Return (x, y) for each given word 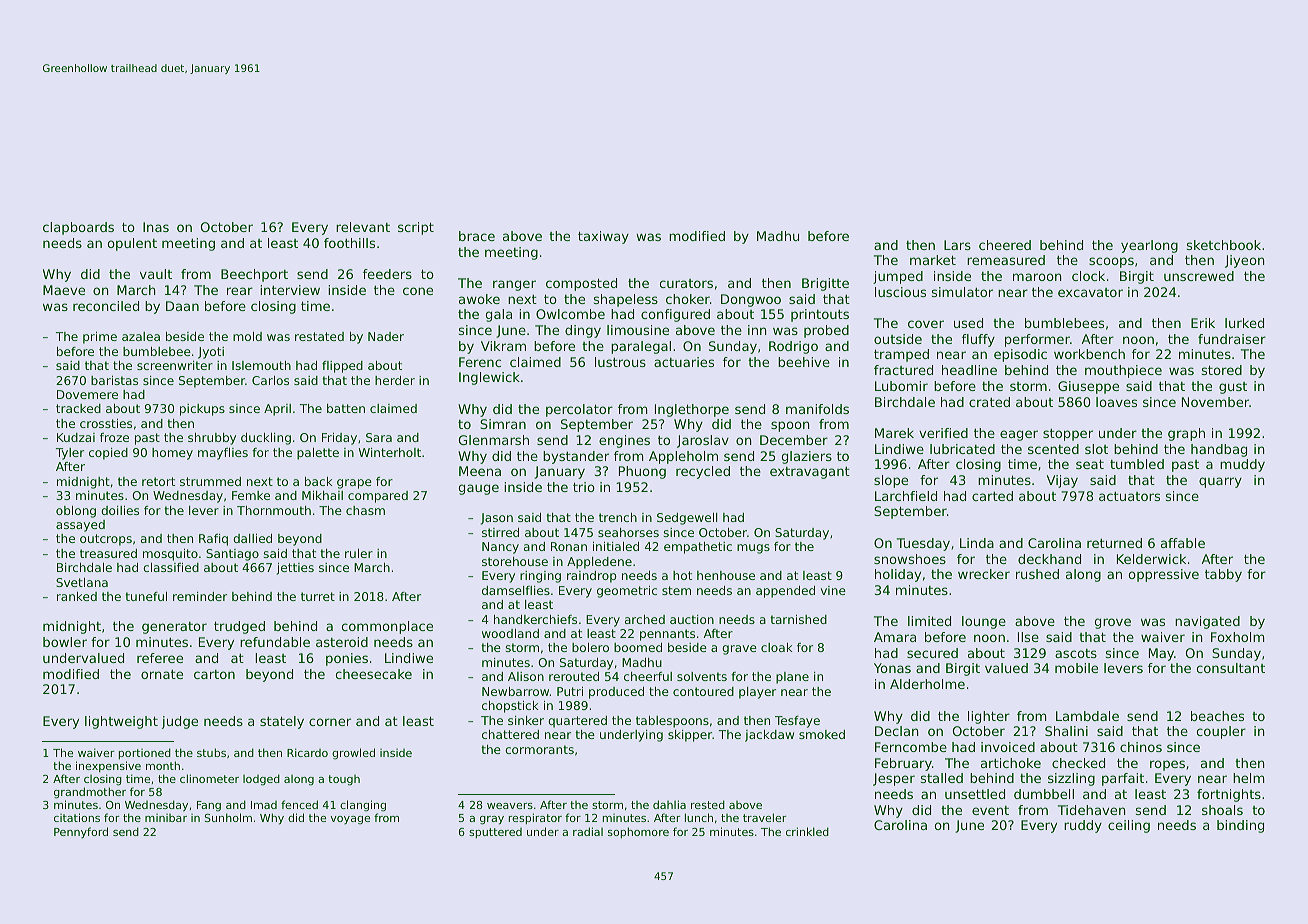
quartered (577, 722)
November (1215, 402)
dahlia (669, 804)
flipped (342, 367)
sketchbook (1224, 245)
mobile (1076, 668)
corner (330, 722)
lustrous (620, 362)
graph (1186, 434)
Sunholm (228, 817)
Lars (957, 245)
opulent (132, 244)
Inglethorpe (692, 410)
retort (158, 481)
